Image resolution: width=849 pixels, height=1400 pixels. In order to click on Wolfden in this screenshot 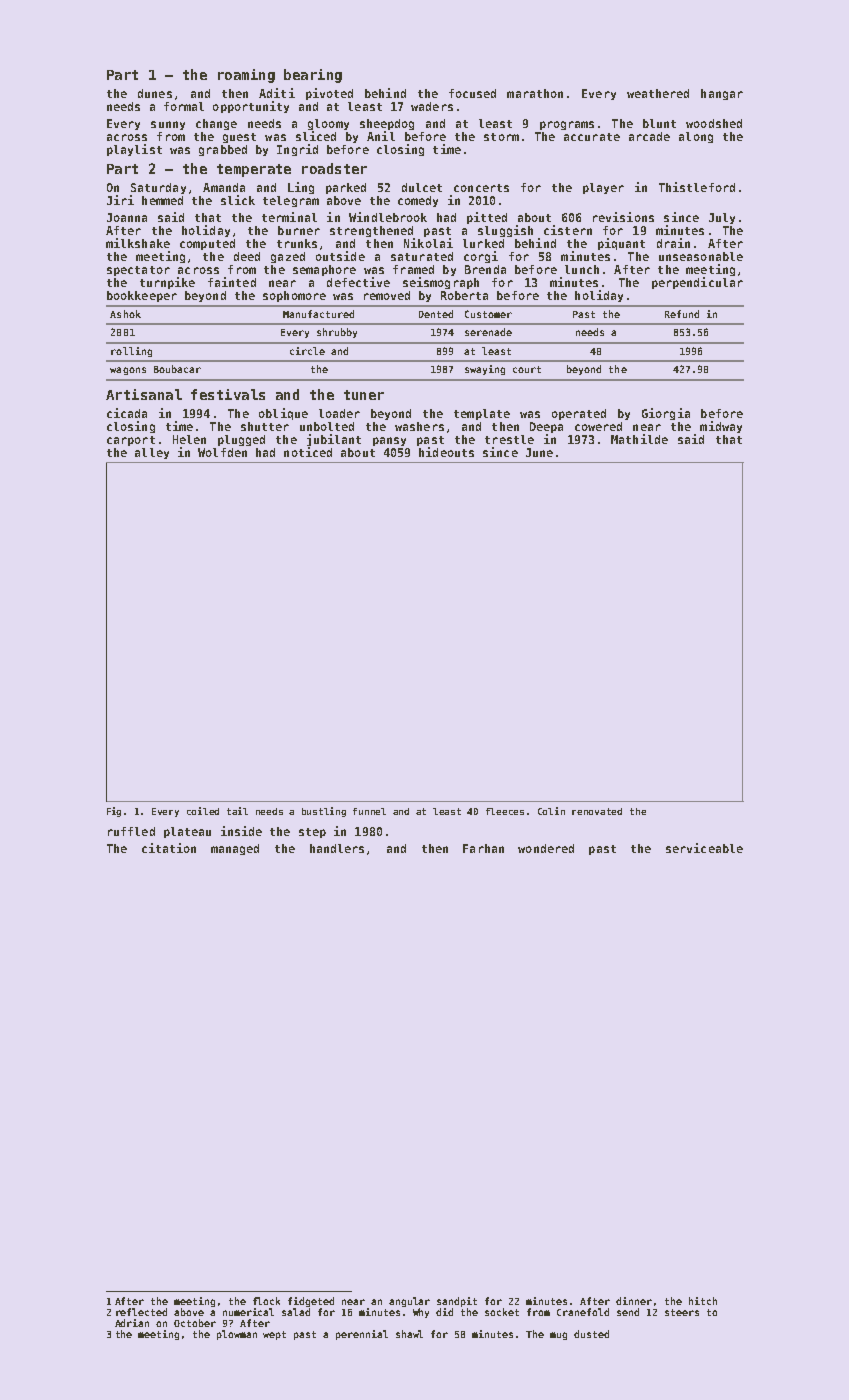, I will do `click(222, 452)`.
